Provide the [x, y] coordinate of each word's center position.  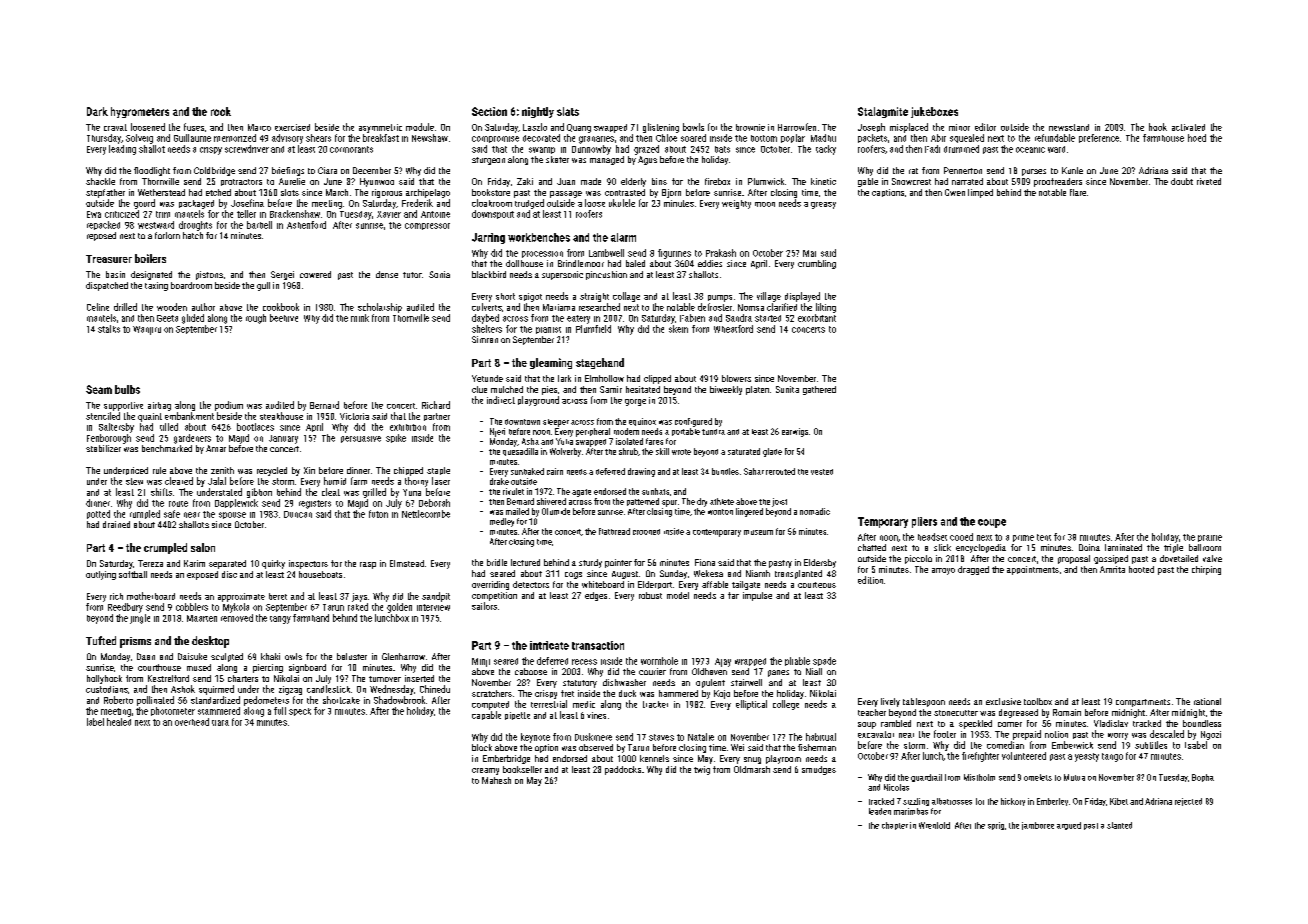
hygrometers [140, 112]
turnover [385, 679]
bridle [497, 562]
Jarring [488, 238]
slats [568, 111]
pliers [924, 522]
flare [1078, 192]
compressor [427, 226]
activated [1188, 127]
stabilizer [103, 448]
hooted [1141, 569]
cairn [555, 471]
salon [203, 547]
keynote [535, 738]
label [95, 722]
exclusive [1003, 701]
